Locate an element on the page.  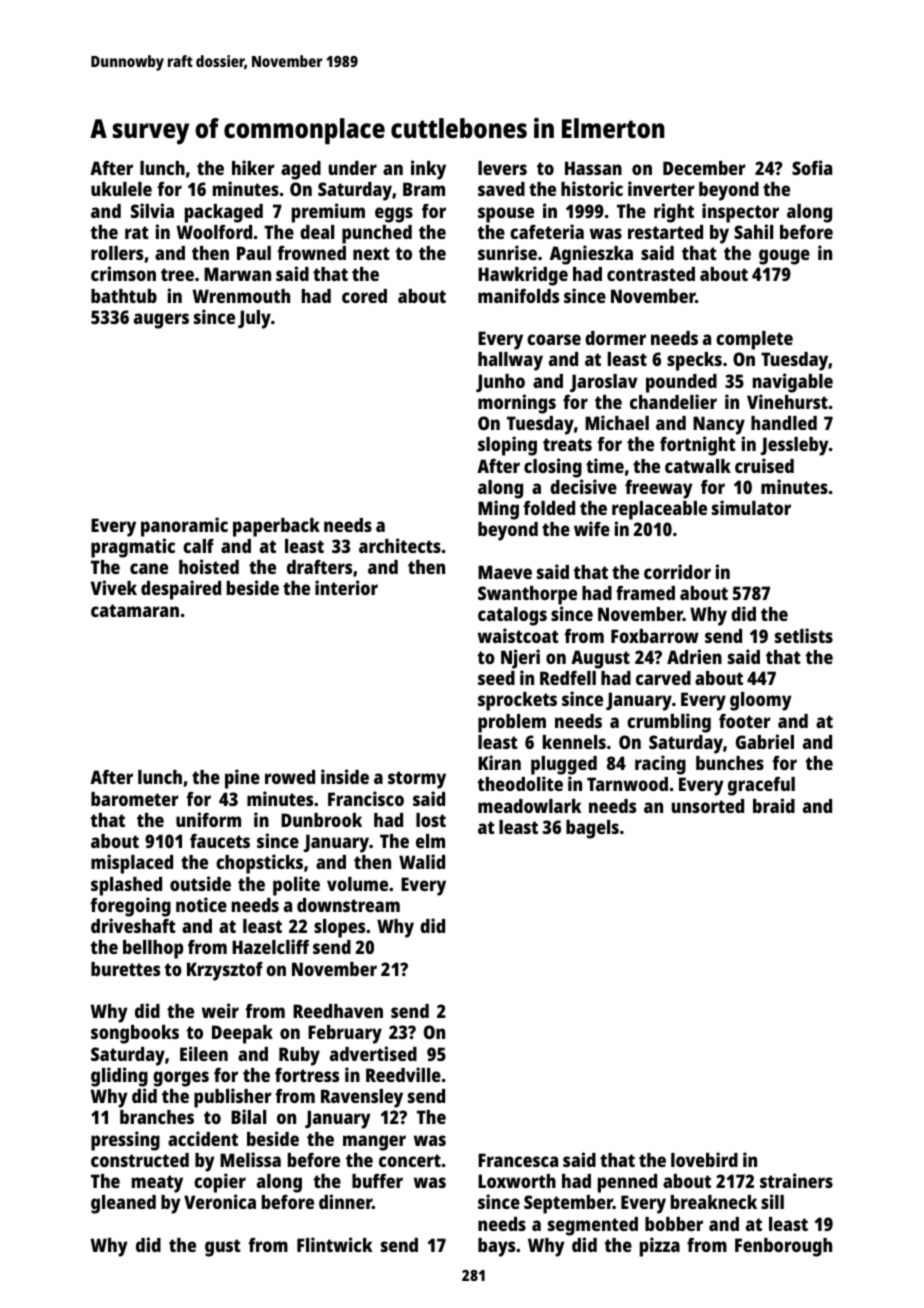
copier is located at coordinates (220, 1183).
